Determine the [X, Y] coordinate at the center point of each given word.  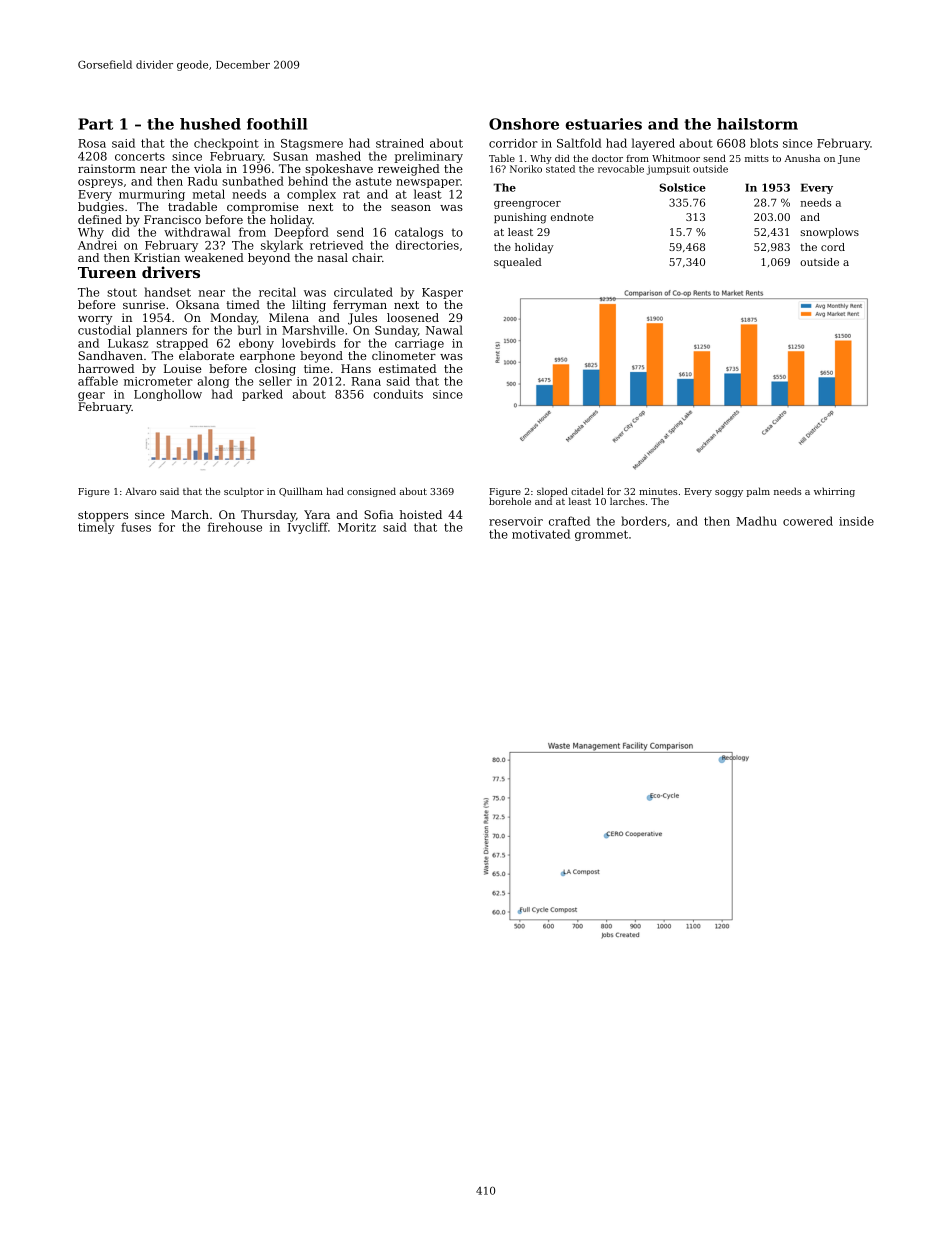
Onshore [524, 124]
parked [262, 395]
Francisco [172, 219]
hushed [210, 124]
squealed [518, 263]
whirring [834, 492]
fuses [136, 527]
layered [653, 144]
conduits [398, 394]
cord [833, 247]
